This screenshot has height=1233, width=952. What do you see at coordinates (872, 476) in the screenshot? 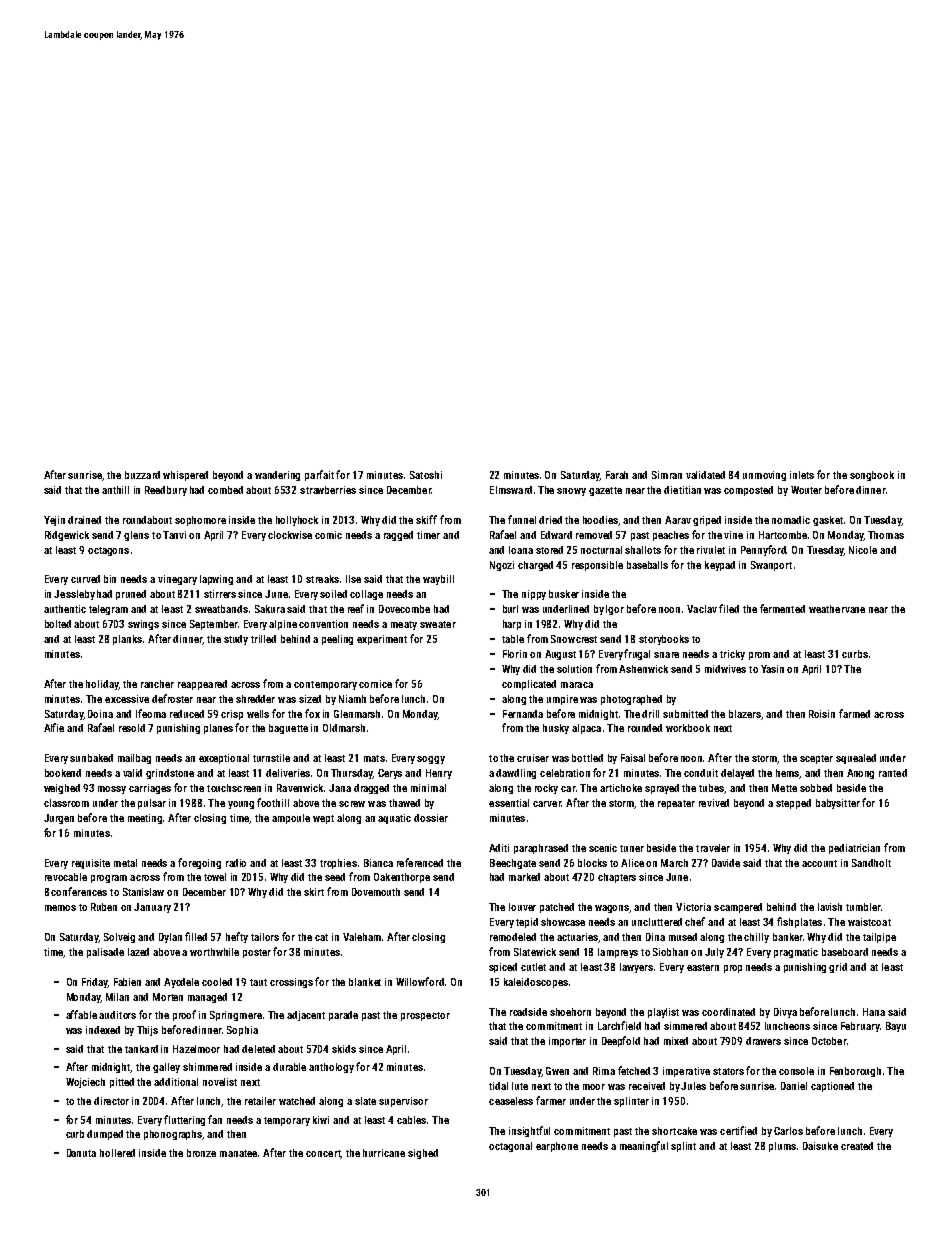
I see `songbook` at bounding box center [872, 476].
